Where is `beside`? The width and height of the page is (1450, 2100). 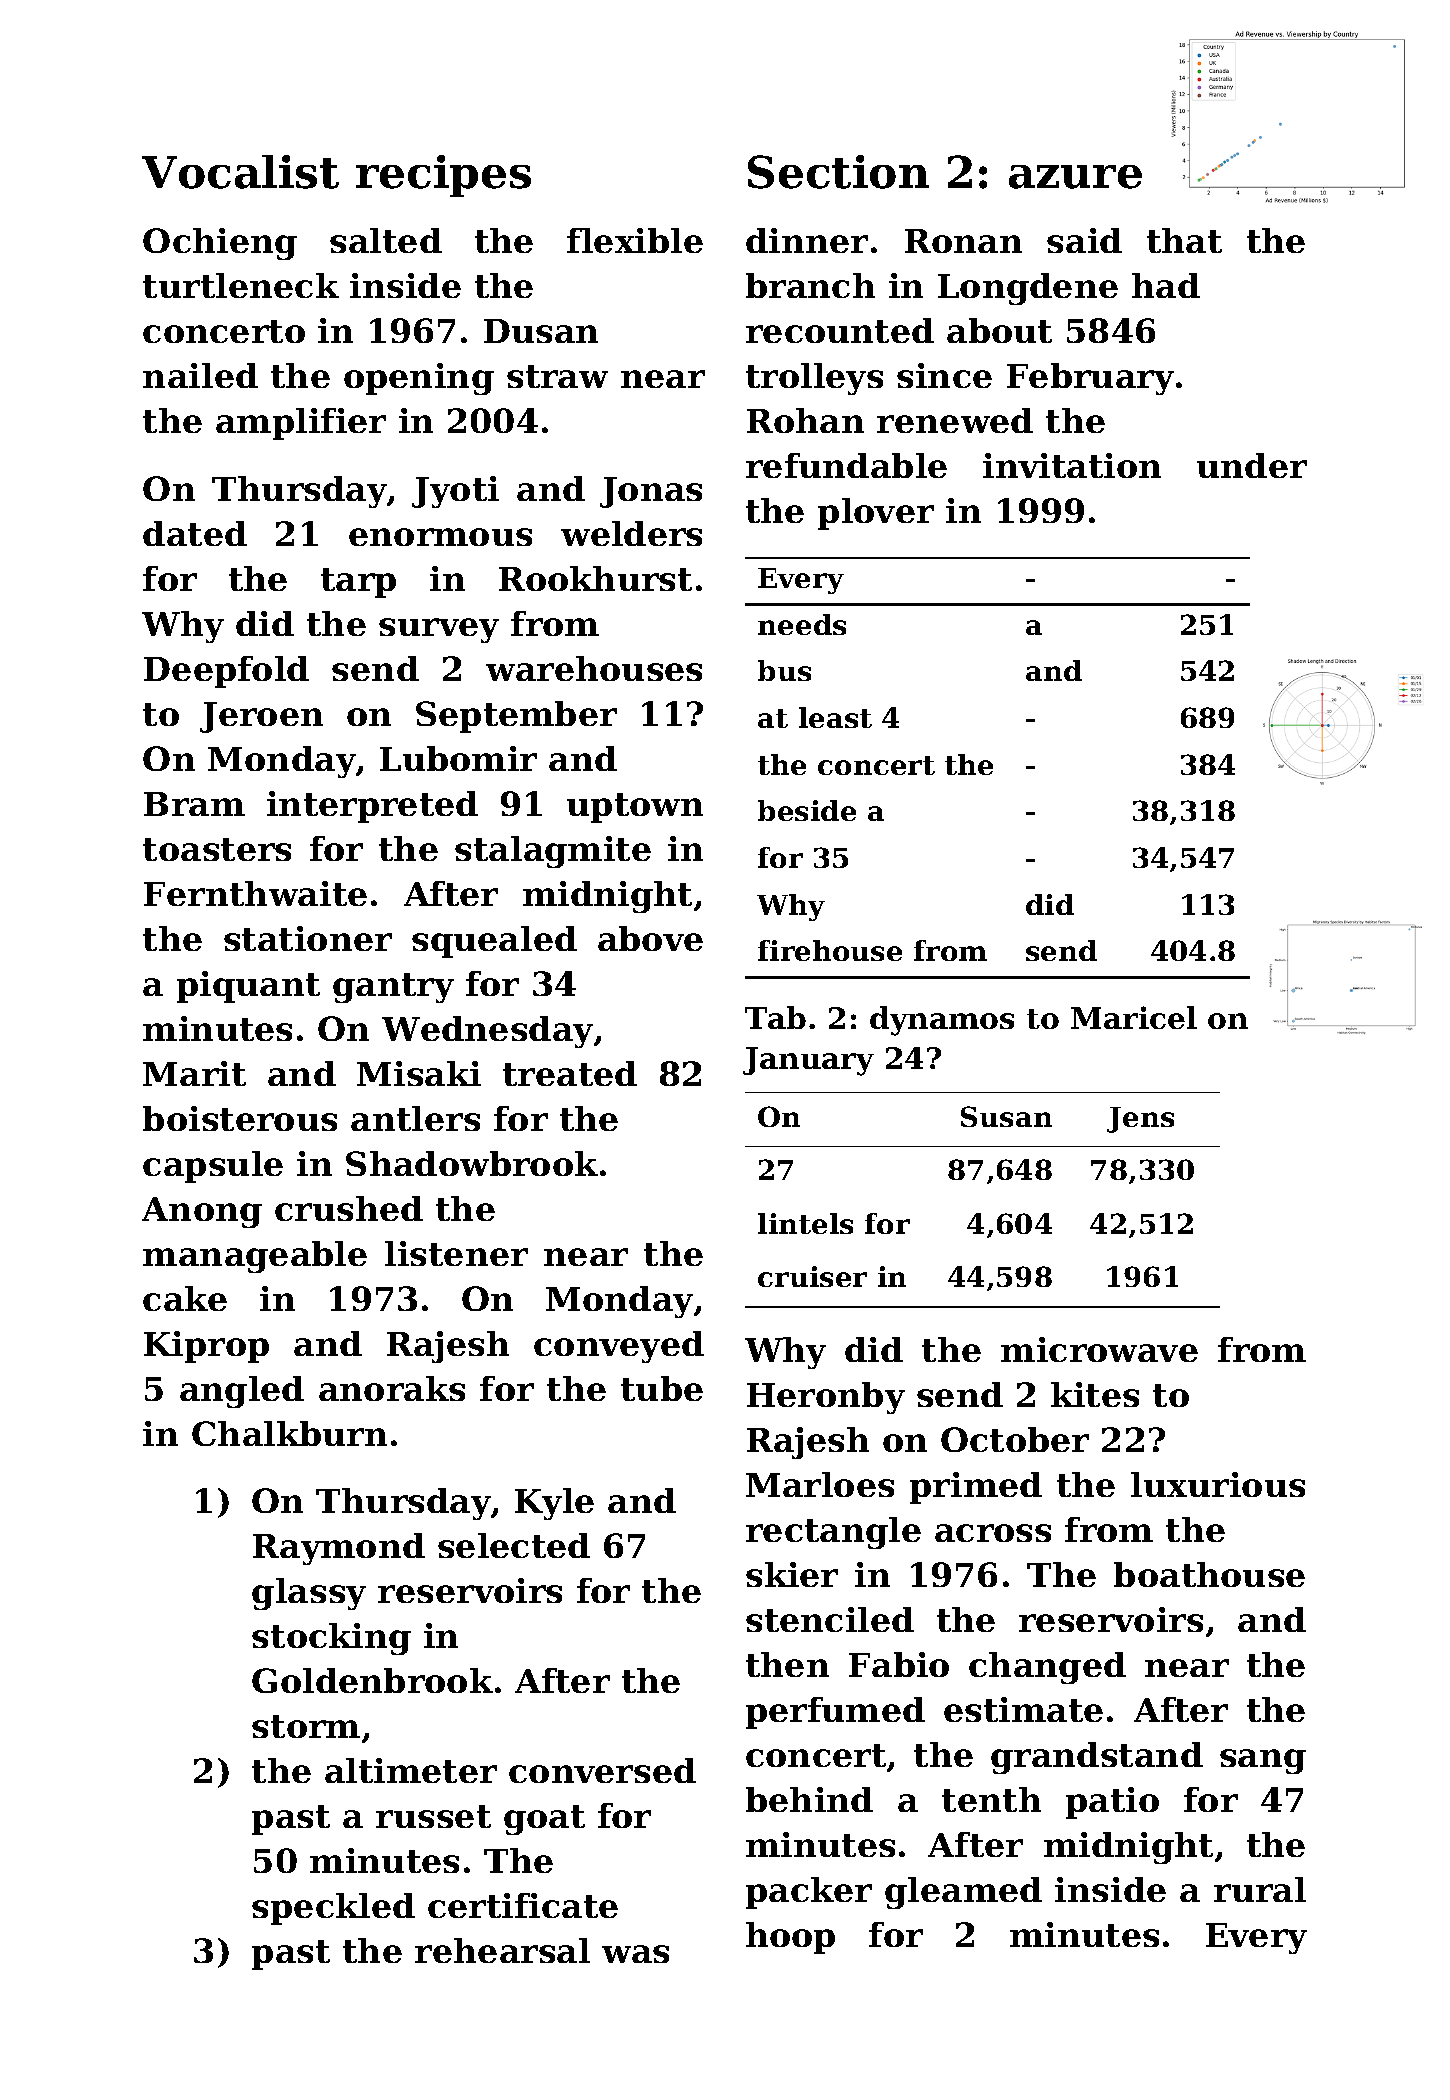
beside is located at coordinates (807, 810).
